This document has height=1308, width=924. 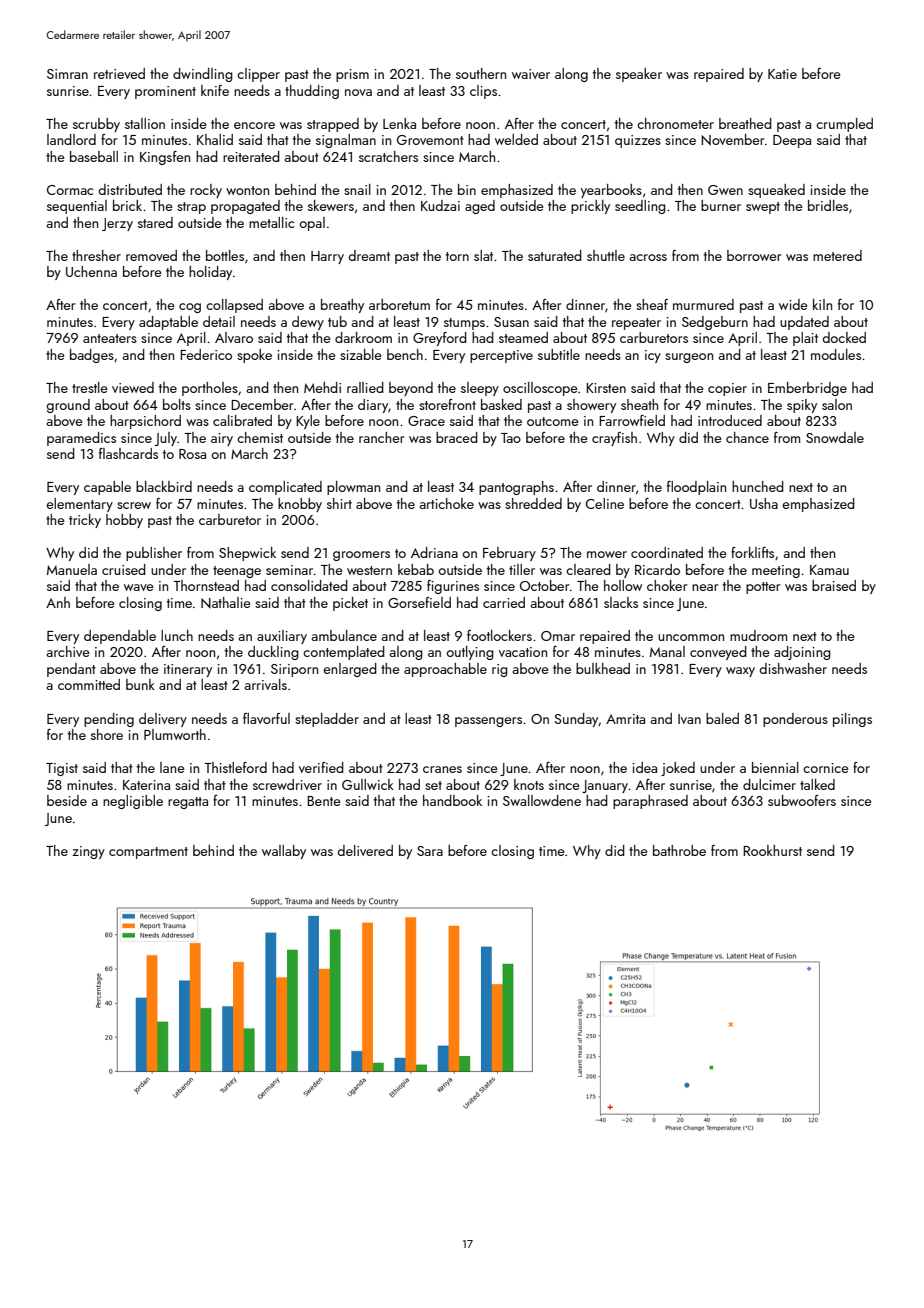 I want to click on waiver, so click(x=531, y=74).
